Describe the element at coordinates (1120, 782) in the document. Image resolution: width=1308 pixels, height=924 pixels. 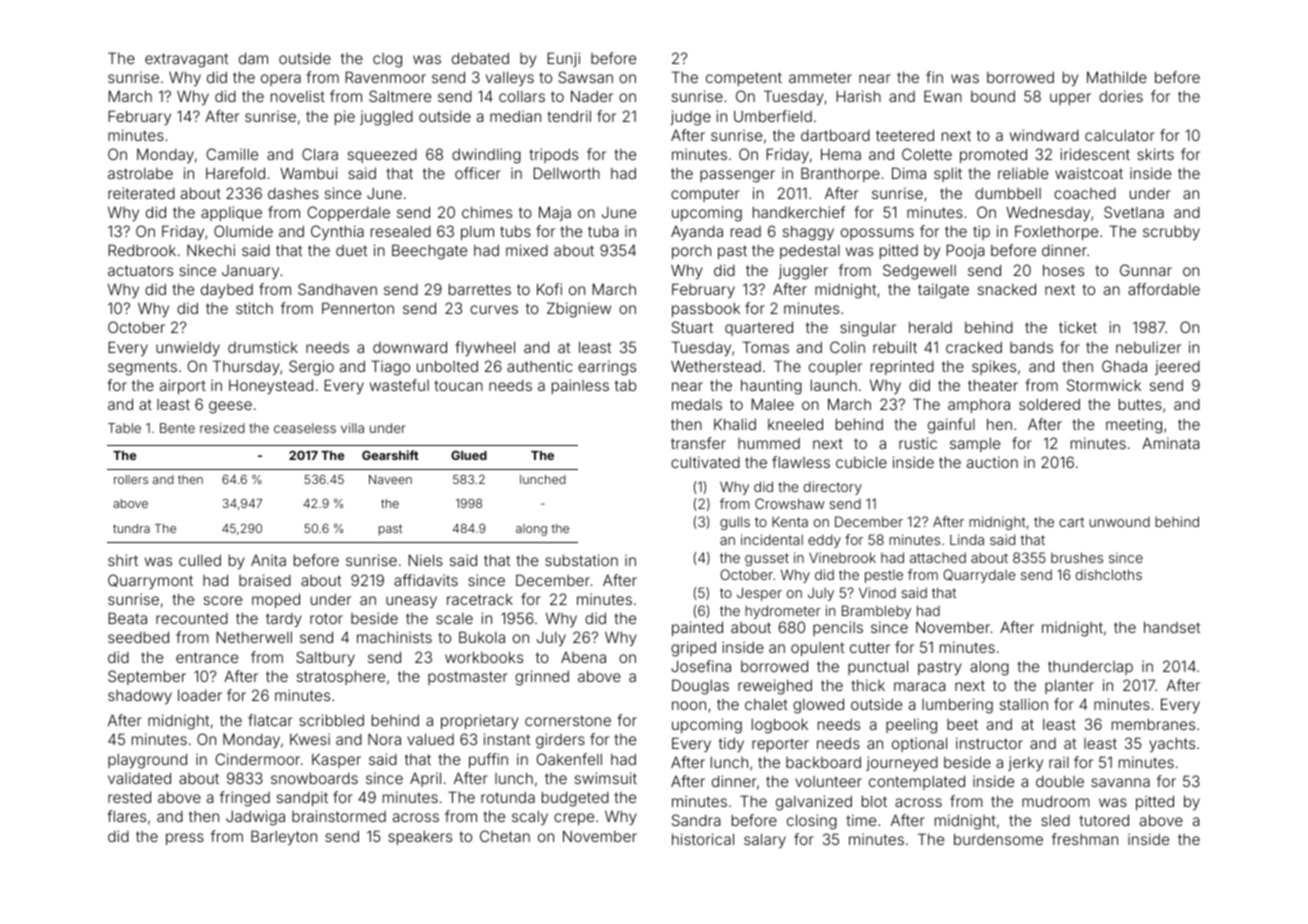
I see `savanna` at that location.
